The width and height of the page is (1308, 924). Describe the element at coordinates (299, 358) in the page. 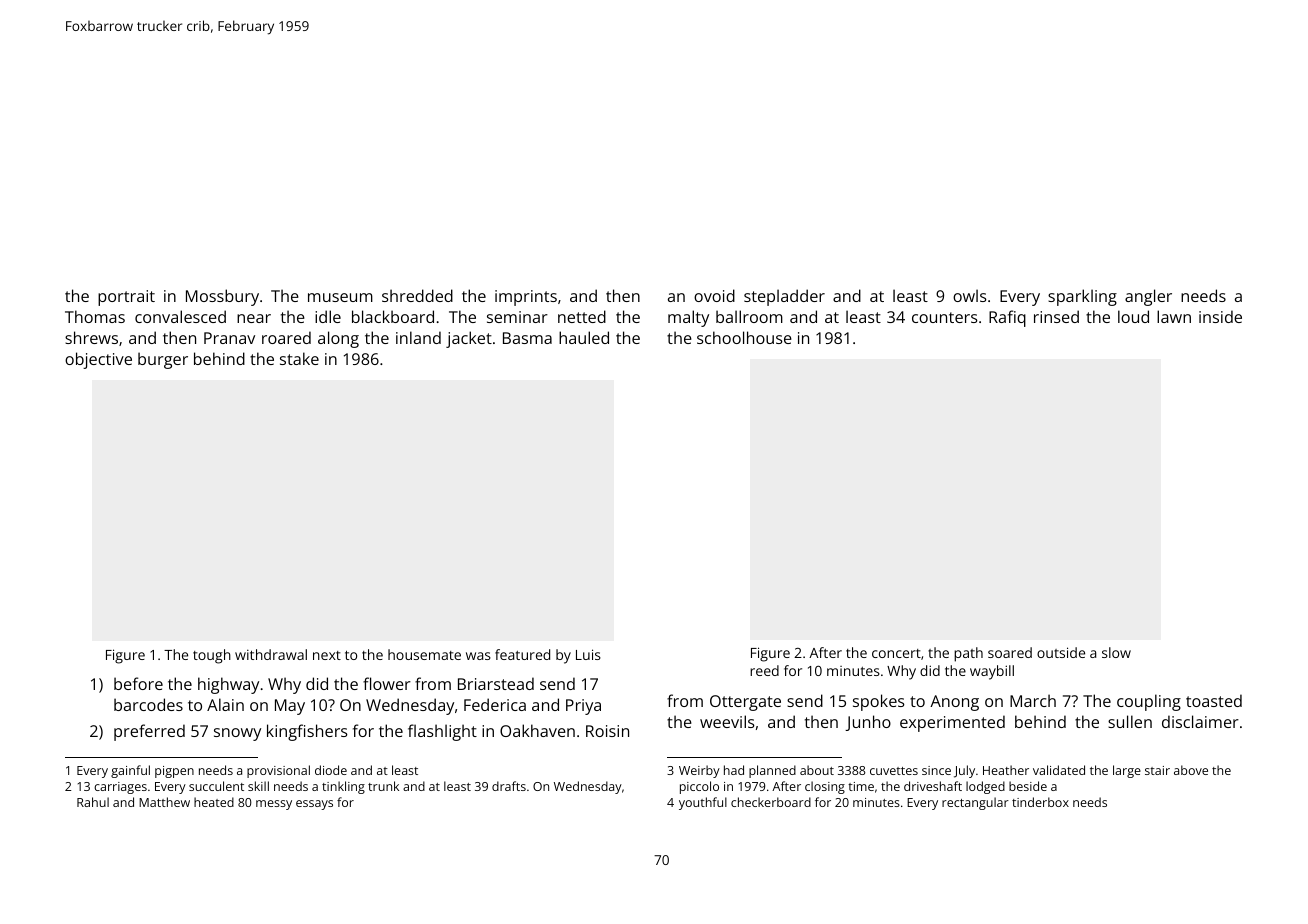

I see `stake` at that location.
